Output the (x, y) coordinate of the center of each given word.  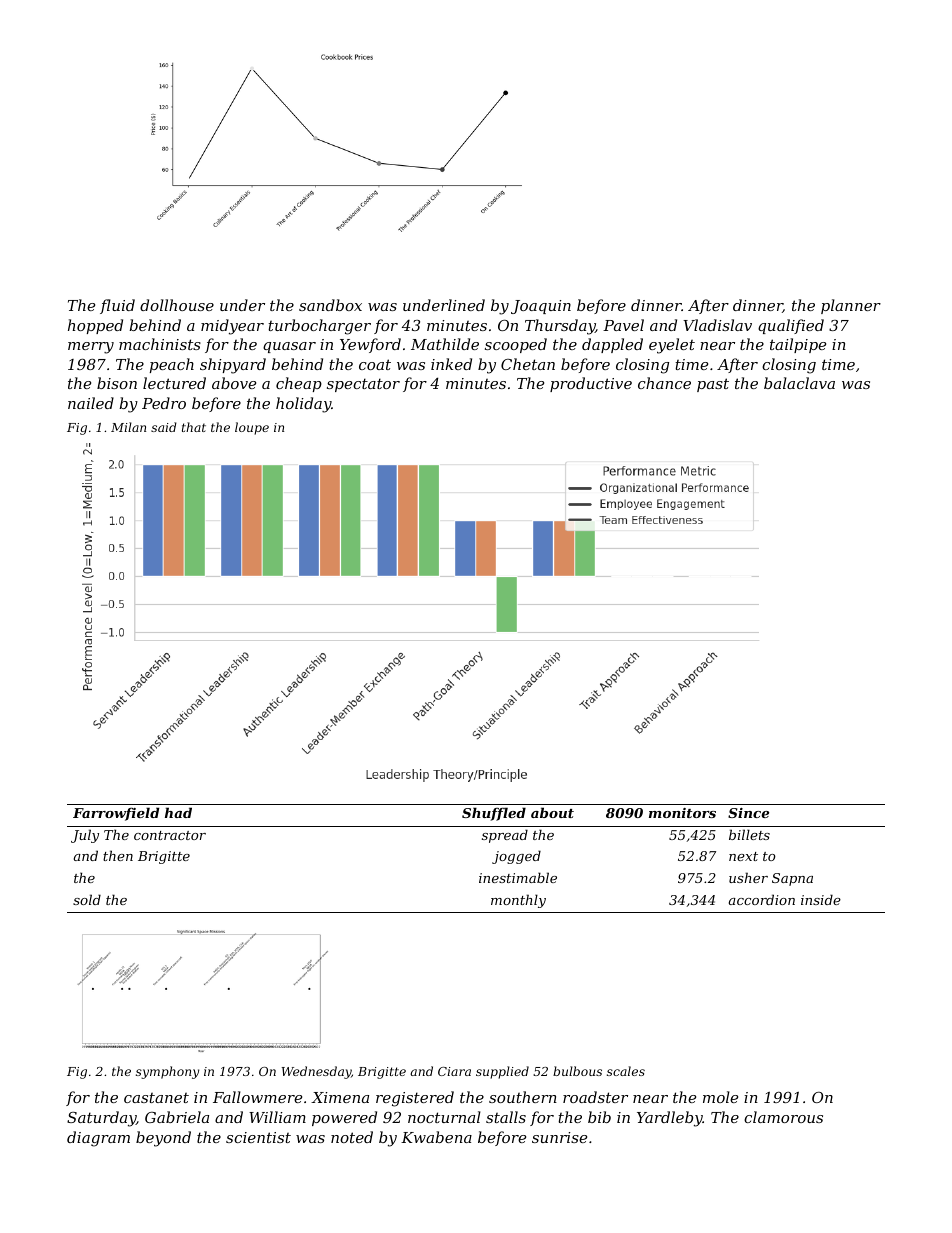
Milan (128, 427)
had (178, 812)
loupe (252, 428)
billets (749, 834)
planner (851, 306)
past (713, 385)
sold (87, 899)
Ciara (454, 1071)
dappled (612, 345)
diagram (98, 1139)
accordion (762, 899)
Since (748, 813)
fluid (117, 306)
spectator (363, 385)
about (552, 812)
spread (505, 836)
